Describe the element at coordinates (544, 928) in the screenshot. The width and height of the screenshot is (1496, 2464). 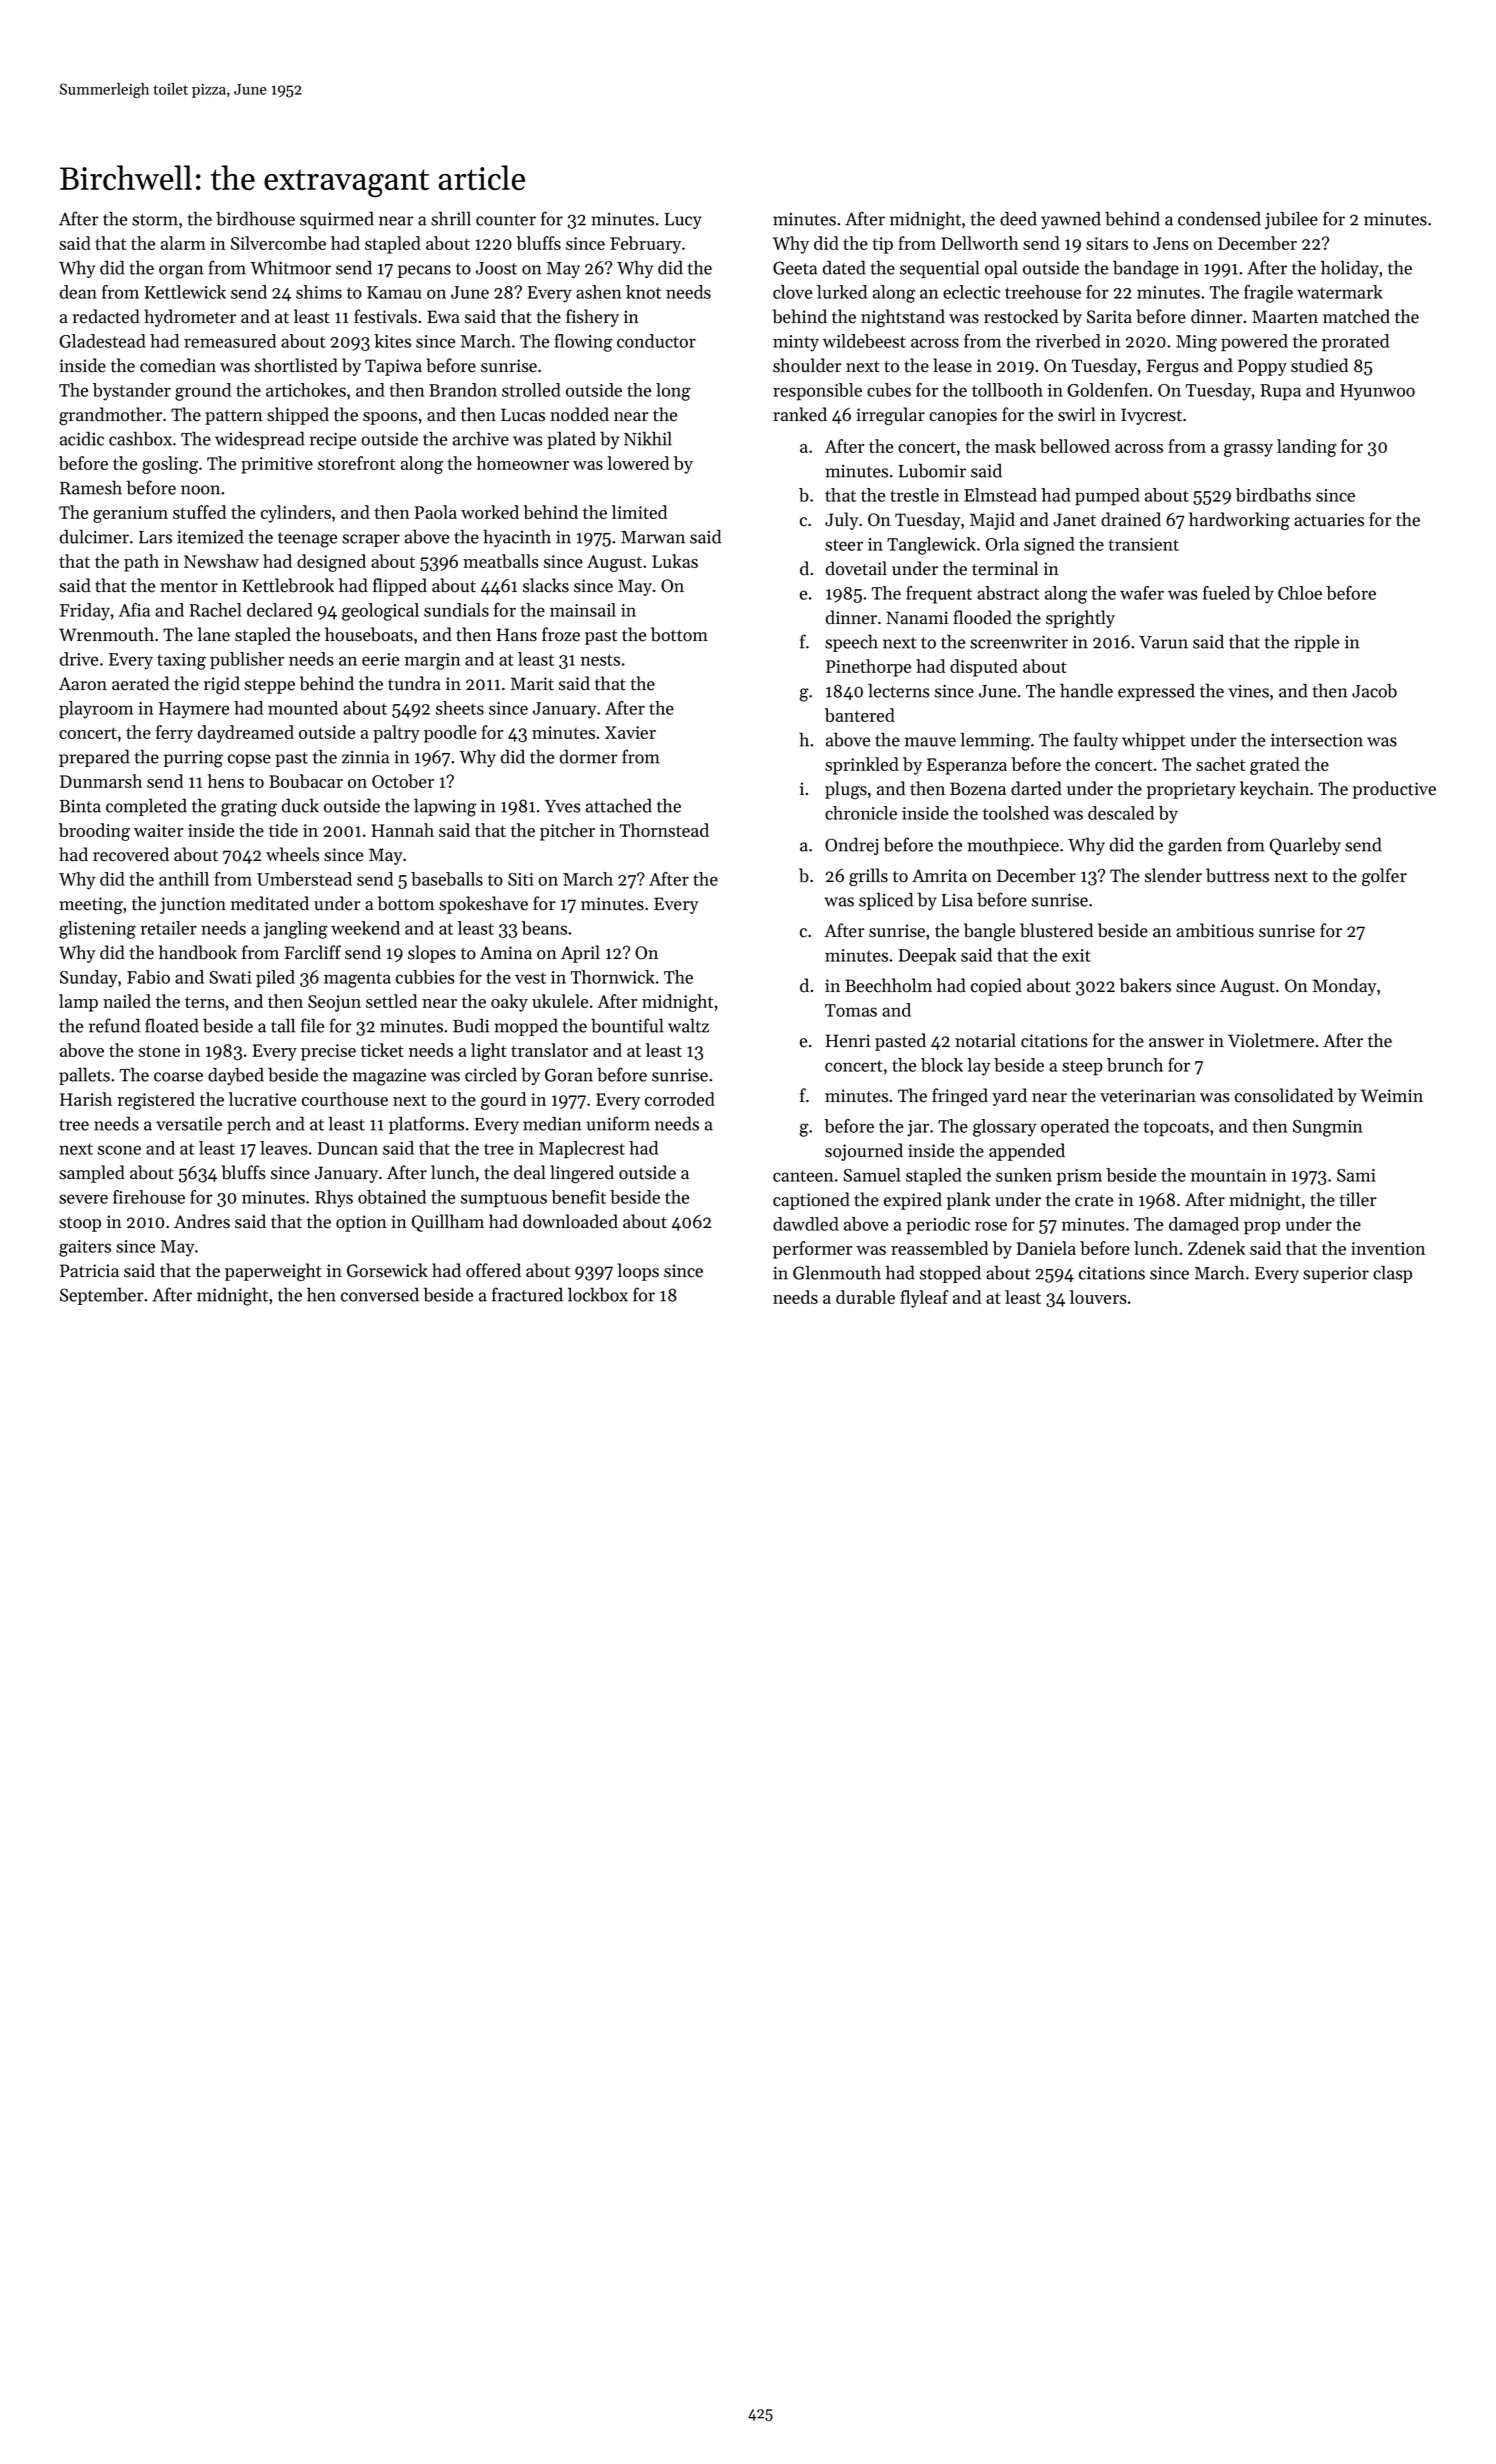
I see `beans` at that location.
